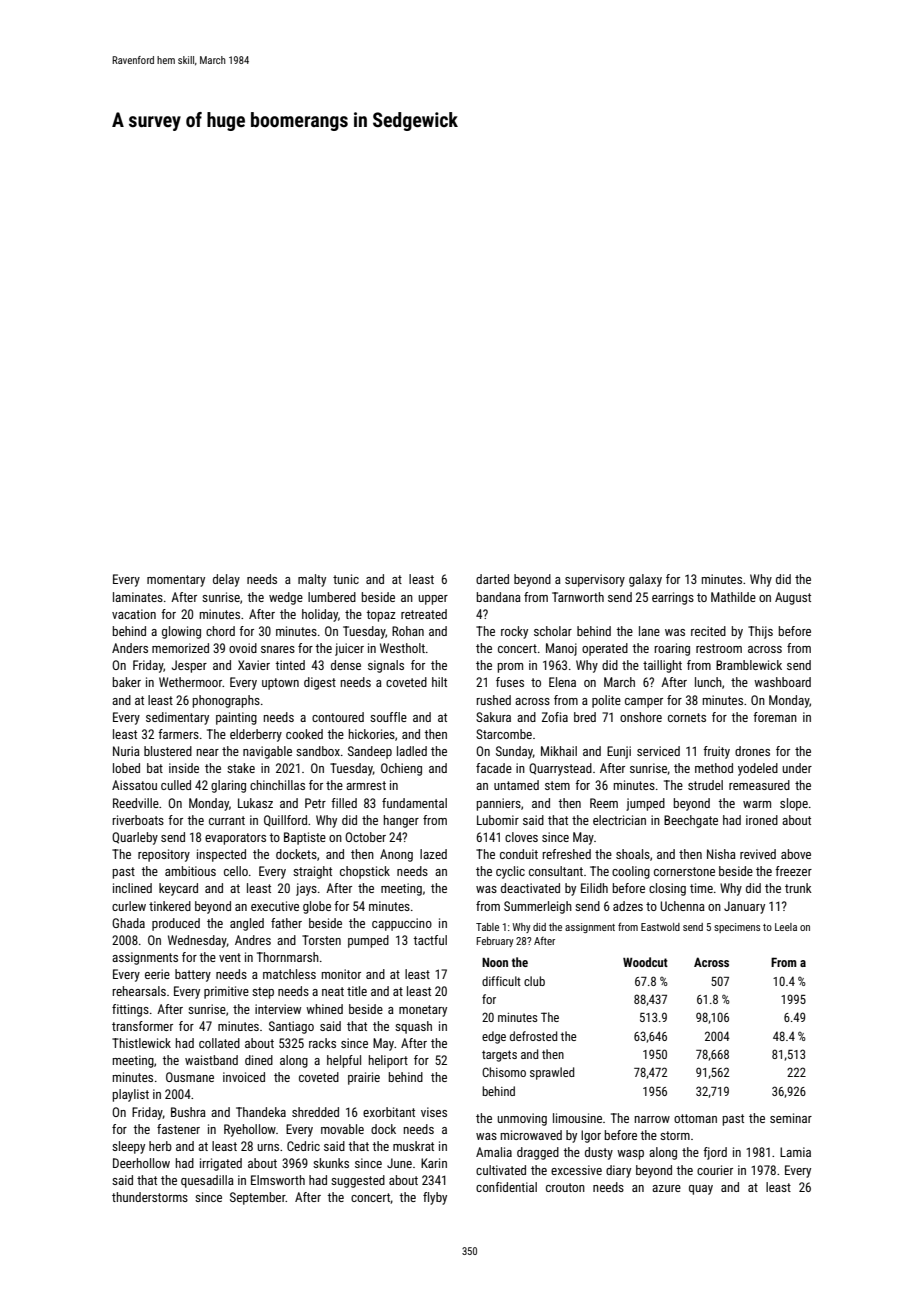 This page has height=1308, width=924. Describe the element at coordinates (220, 631) in the page. I see `chord` at that location.
